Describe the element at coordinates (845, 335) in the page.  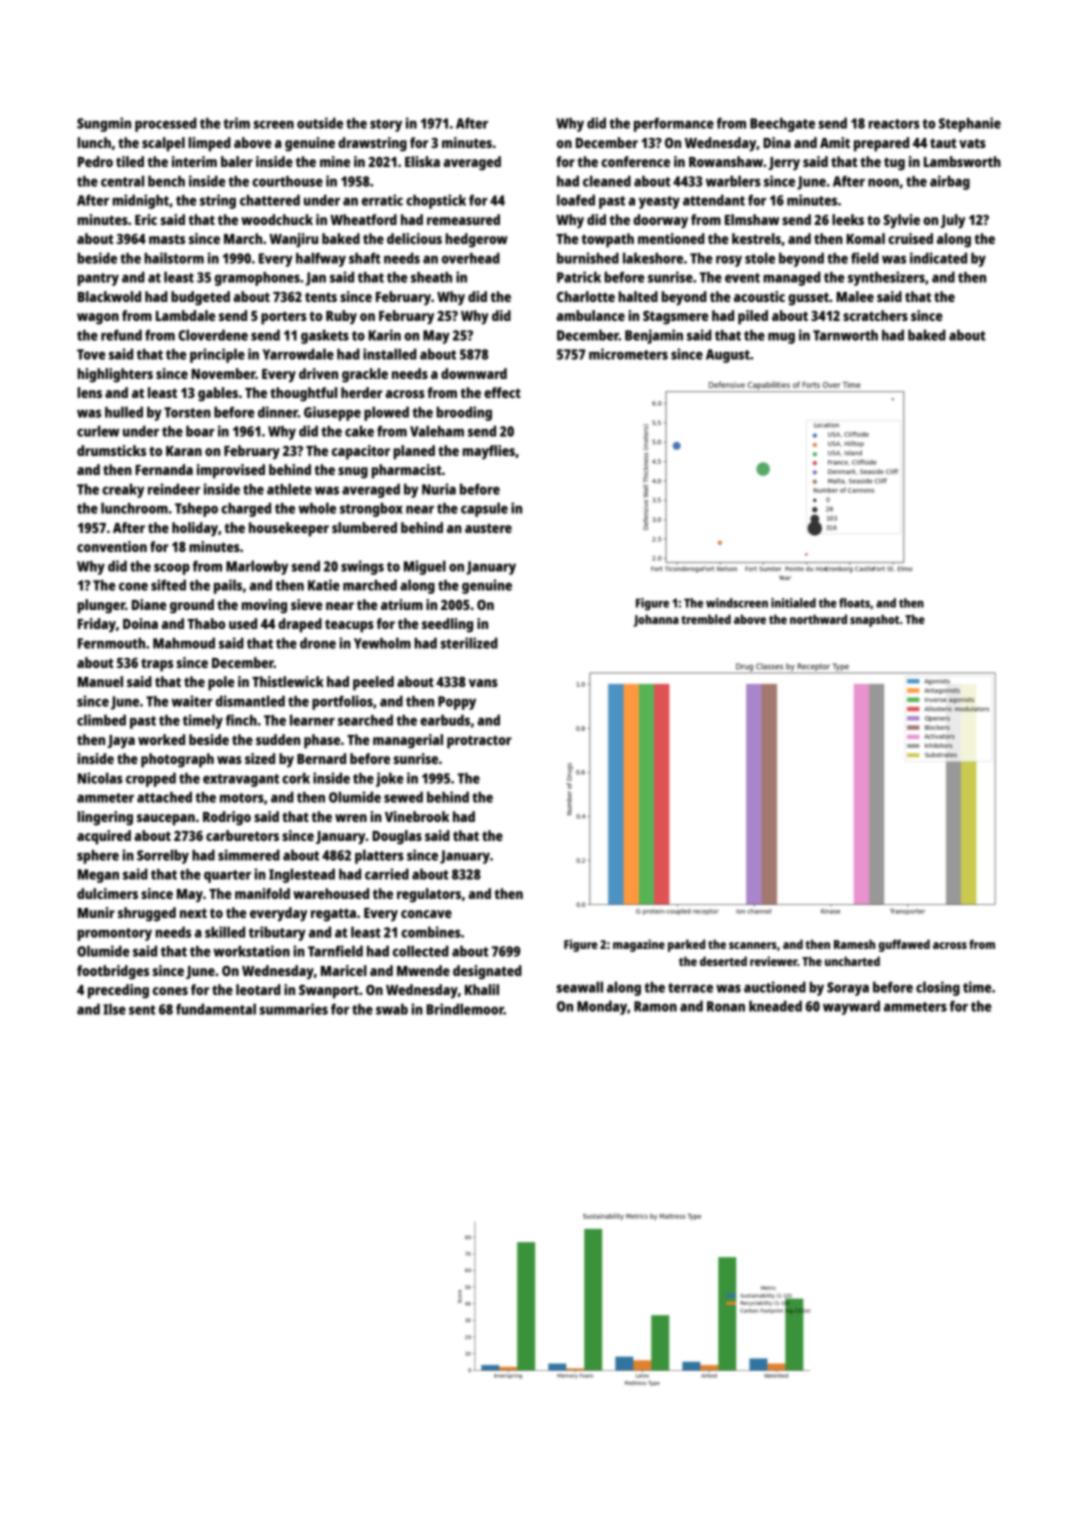
I see `Tarnworth` at that location.
